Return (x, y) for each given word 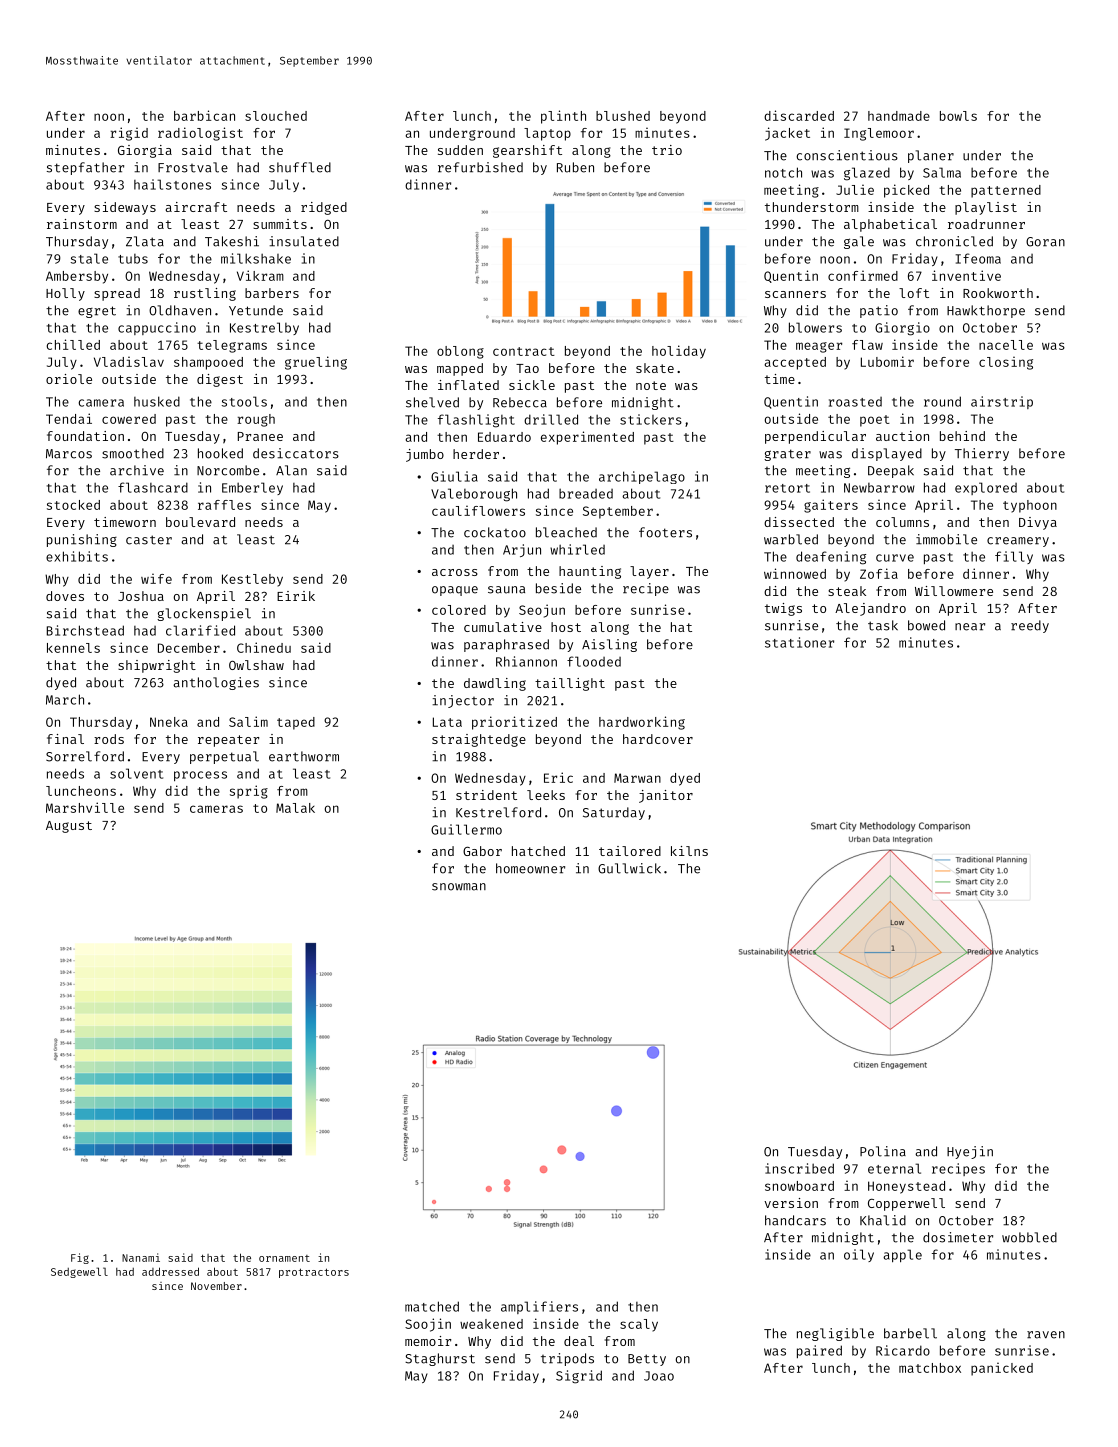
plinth (563, 117)
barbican (204, 115)
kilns (689, 851)
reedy (1030, 626)
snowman (459, 887)
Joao (659, 1376)
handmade (899, 116)
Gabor (482, 851)
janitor (666, 796)
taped (296, 723)
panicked (1002, 1369)
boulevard (200, 522)
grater (787, 455)
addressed (170, 1271)
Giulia (454, 476)
